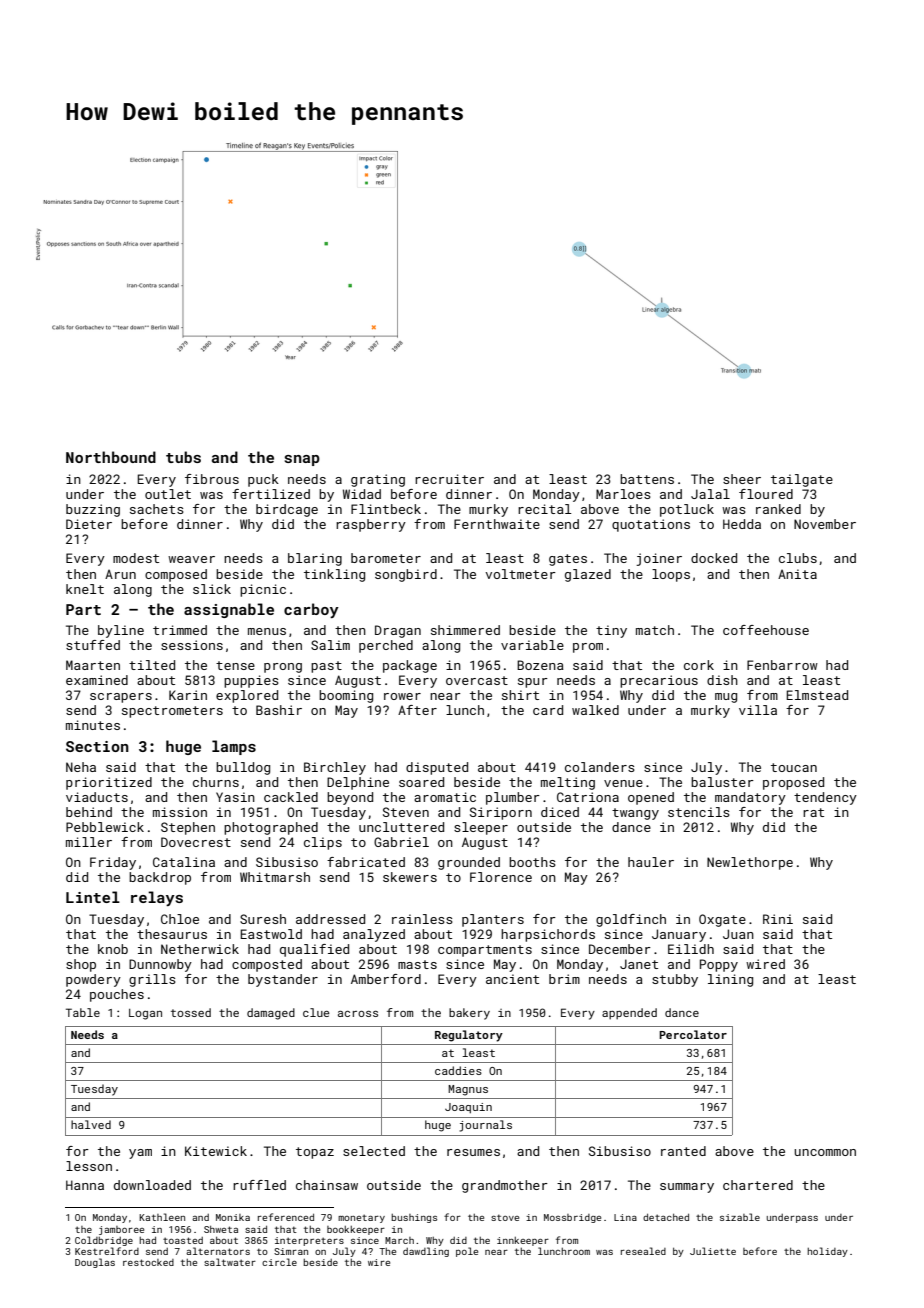 This screenshot has width=924, height=1308. Describe the element at coordinates (358, 1014) in the screenshot. I see `across` at that location.
